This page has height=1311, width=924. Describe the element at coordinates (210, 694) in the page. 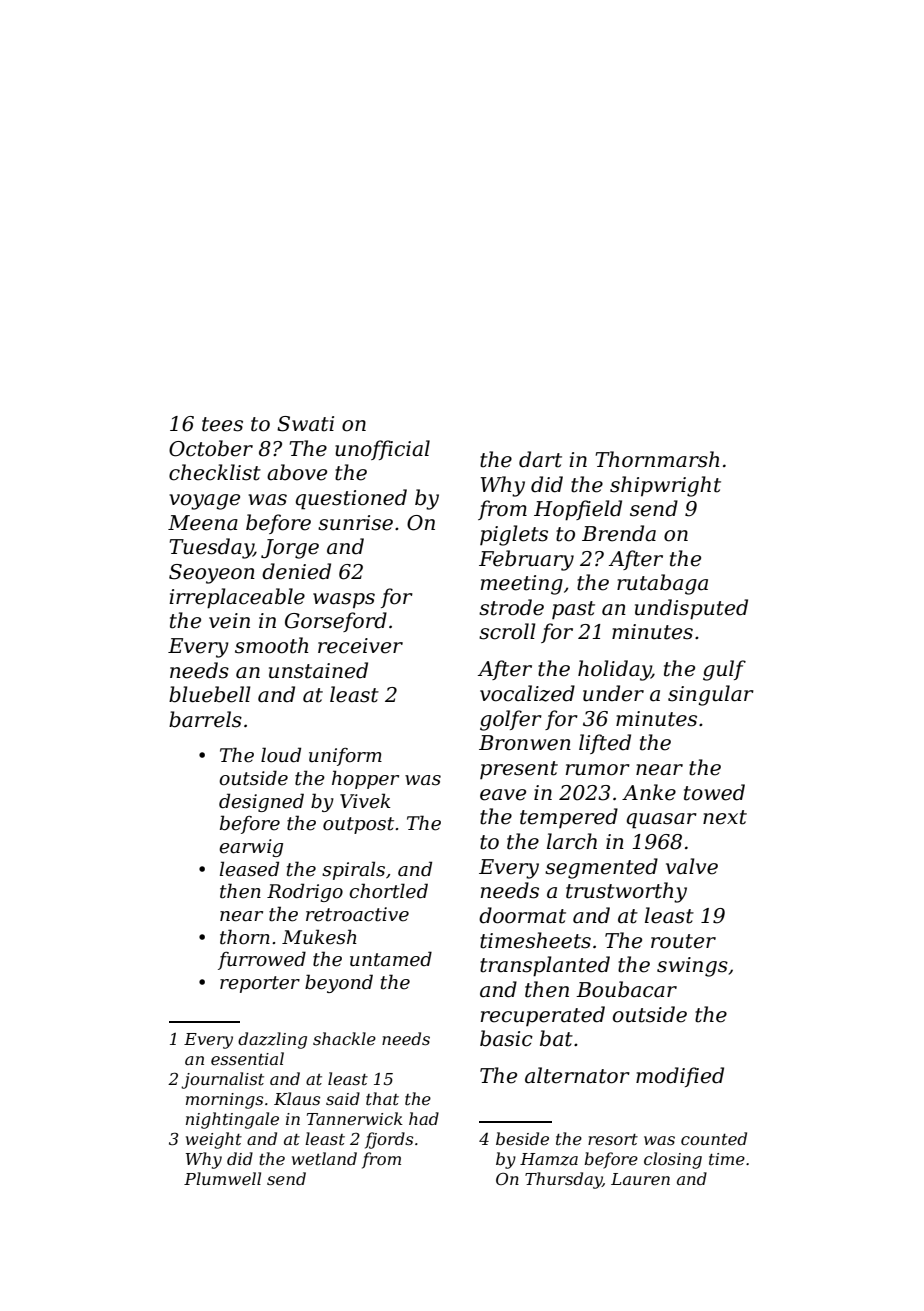

I see `bluebell` at that location.
